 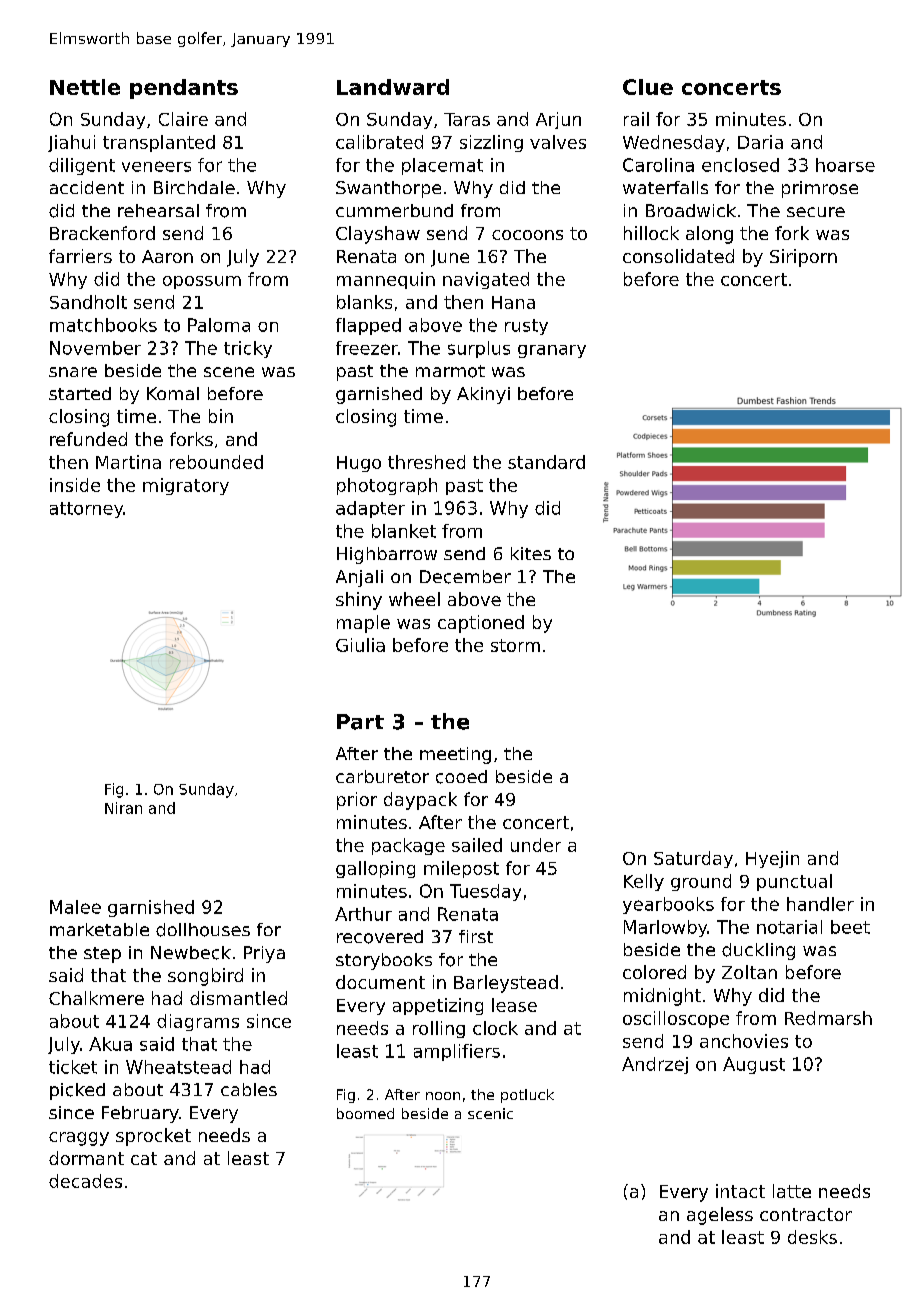 What do you see at coordinates (812, 1237) in the screenshot?
I see `desks` at bounding box center [812, 1237].
